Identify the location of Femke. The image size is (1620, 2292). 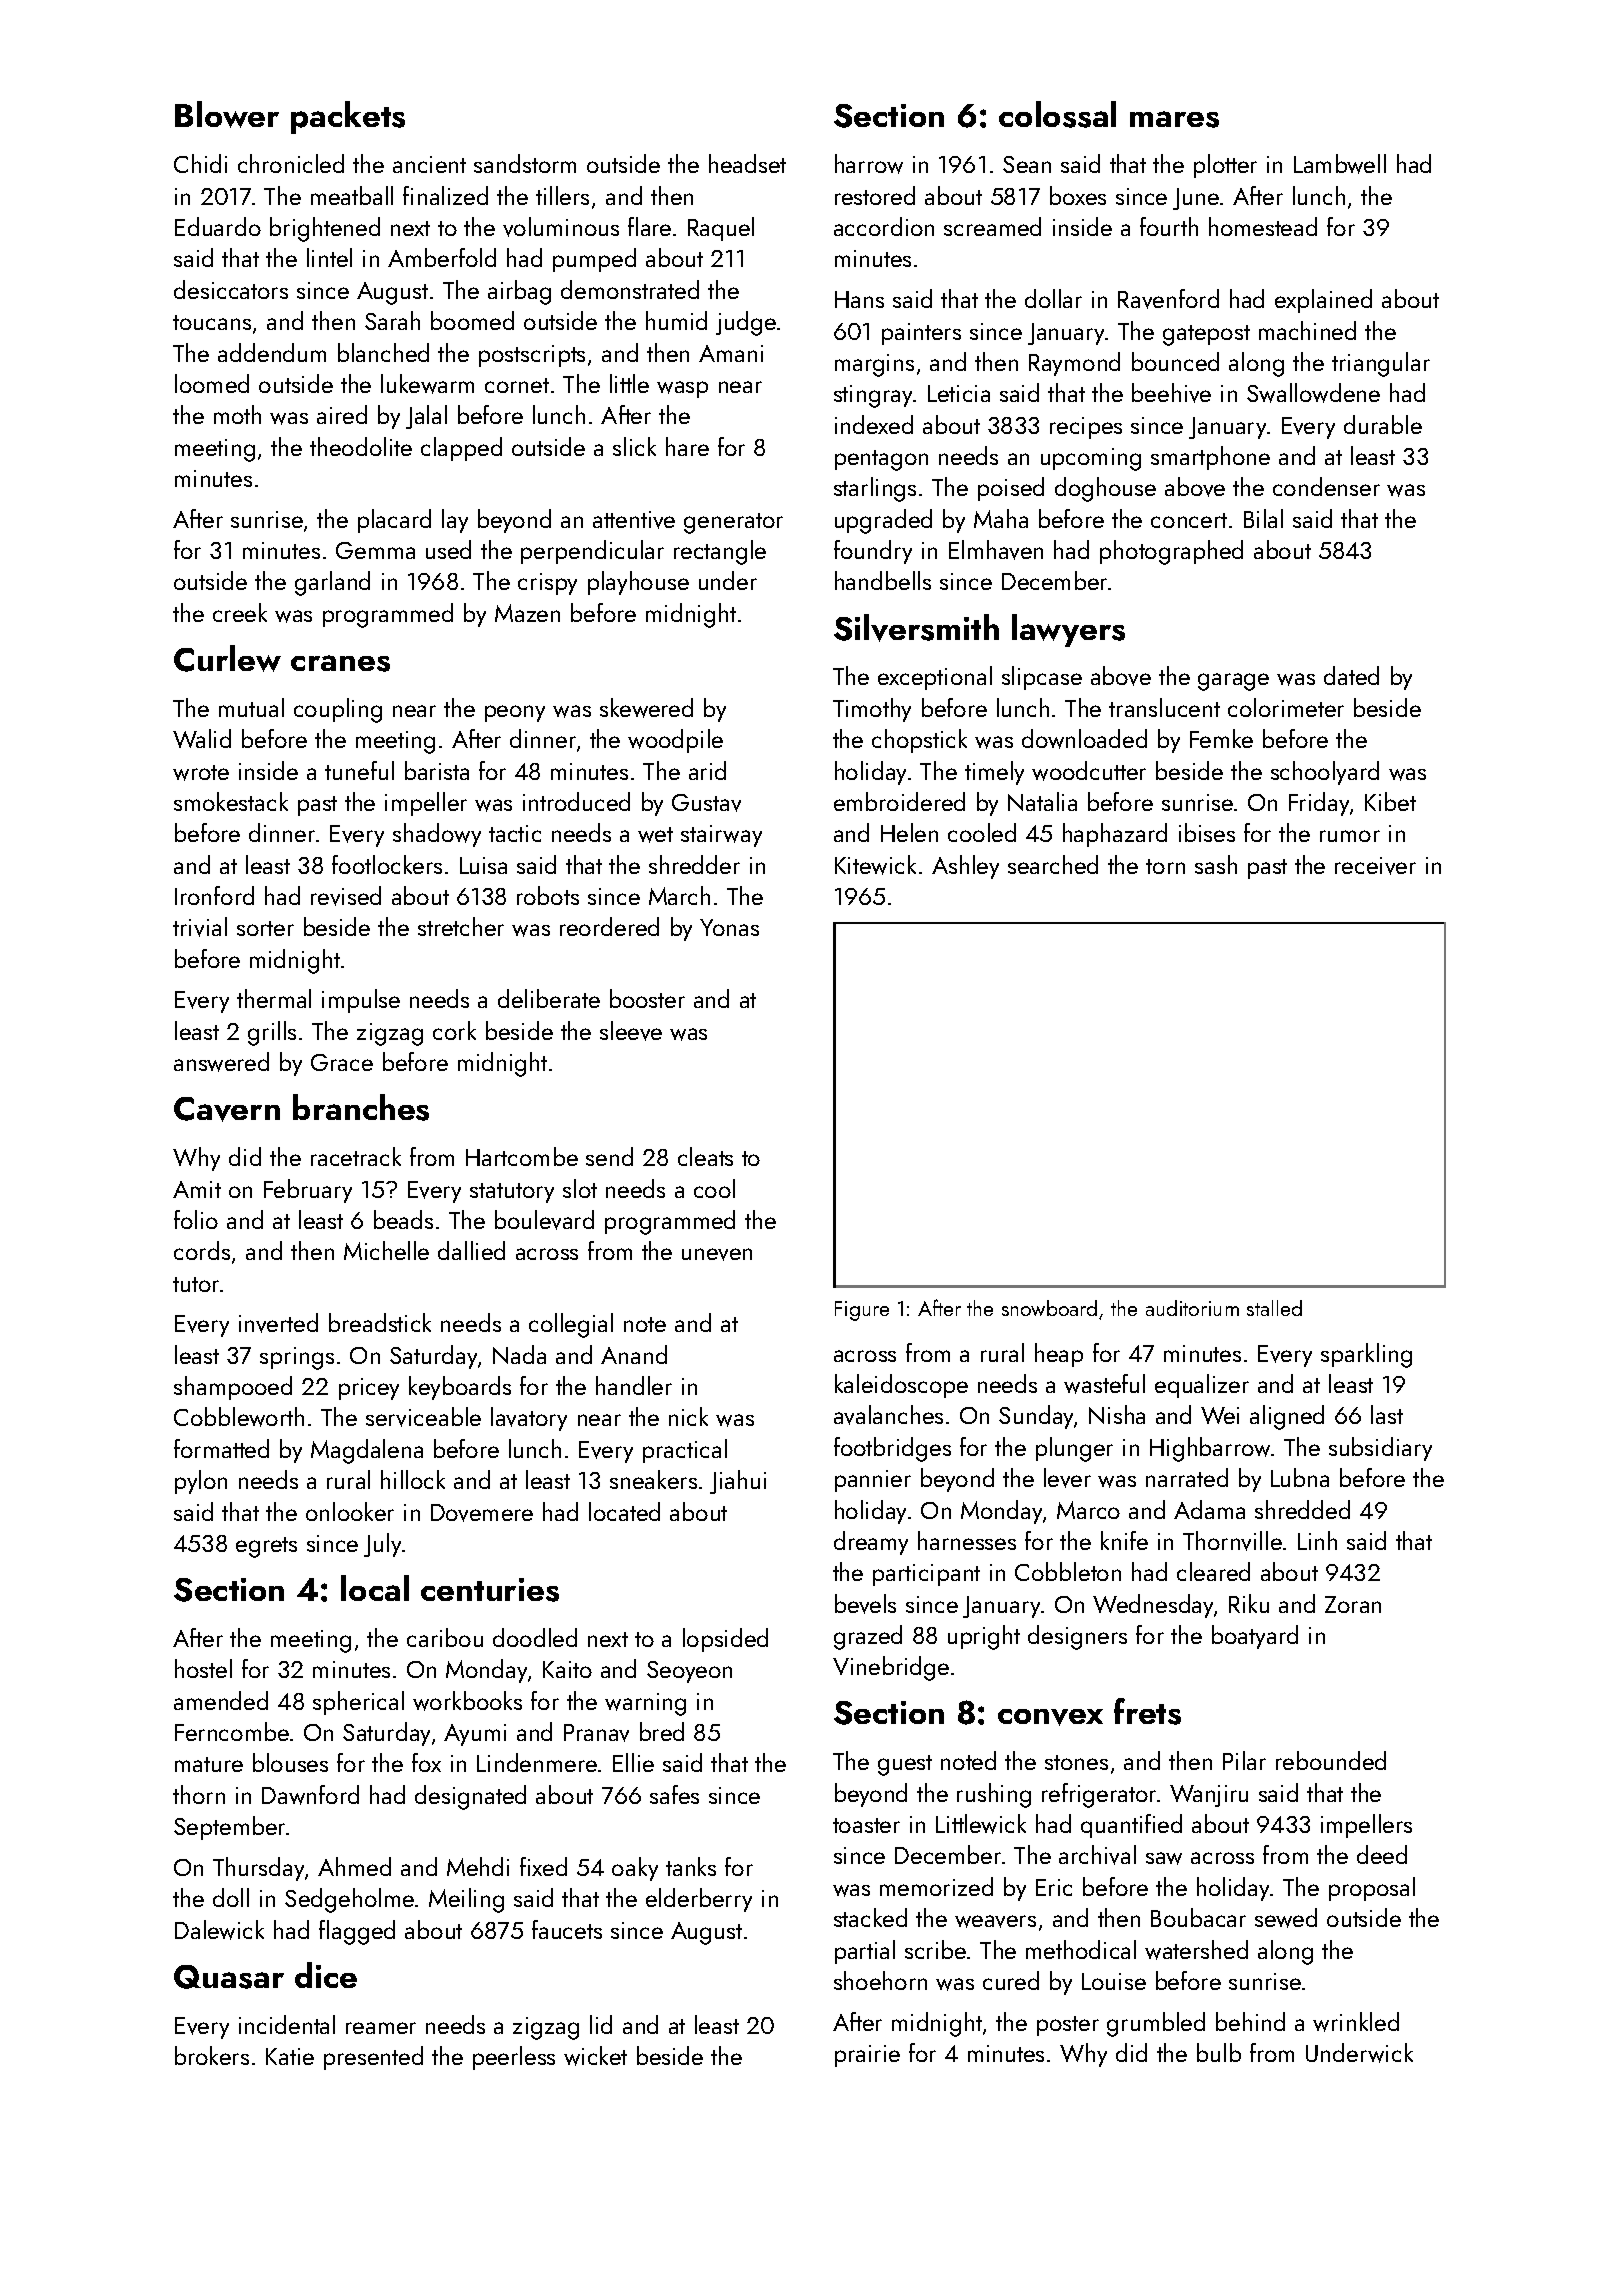
(1221, 738).
